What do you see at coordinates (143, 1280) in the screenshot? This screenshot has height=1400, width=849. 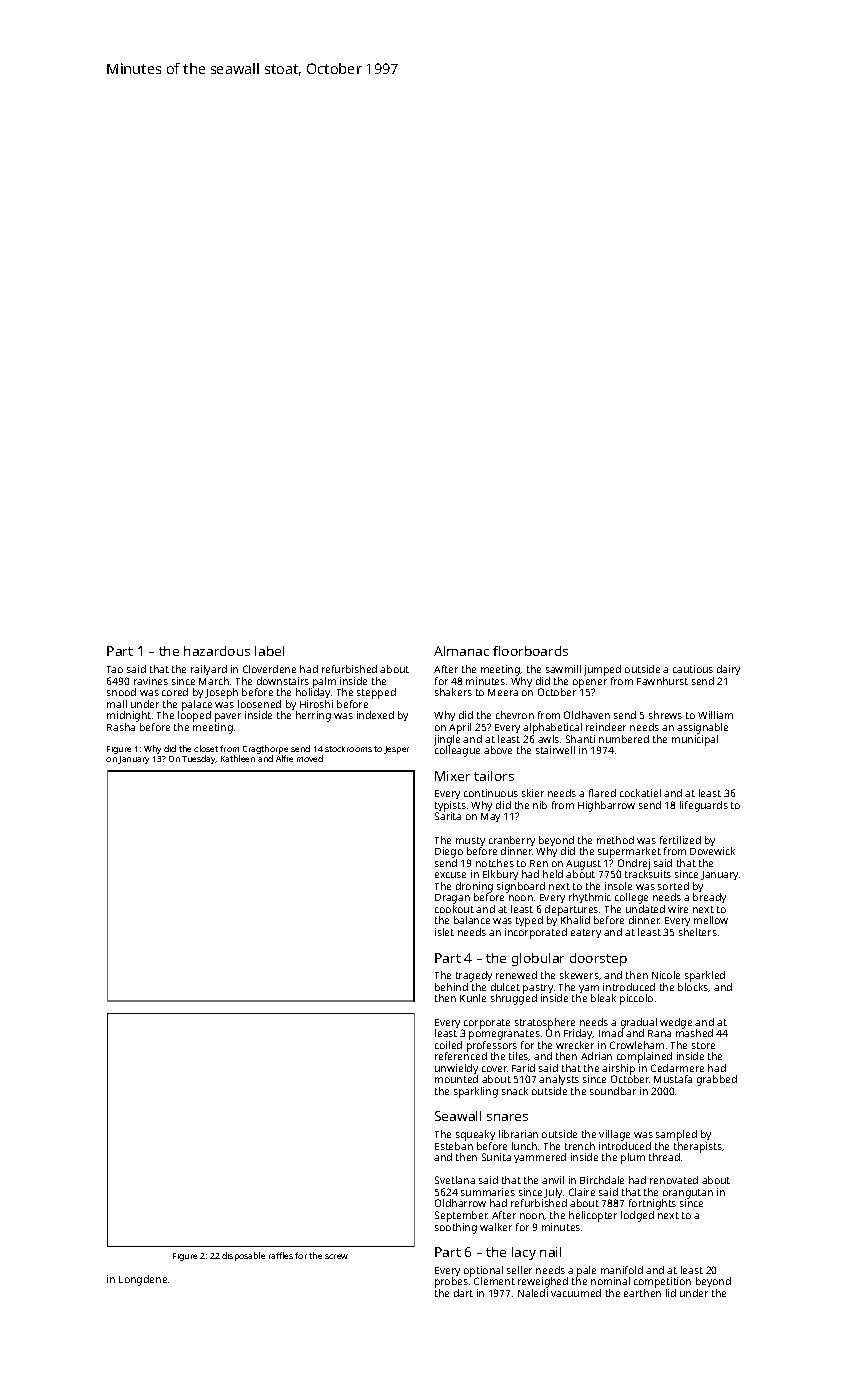 I see `Longdene` at bounding box center [143, 1280].
